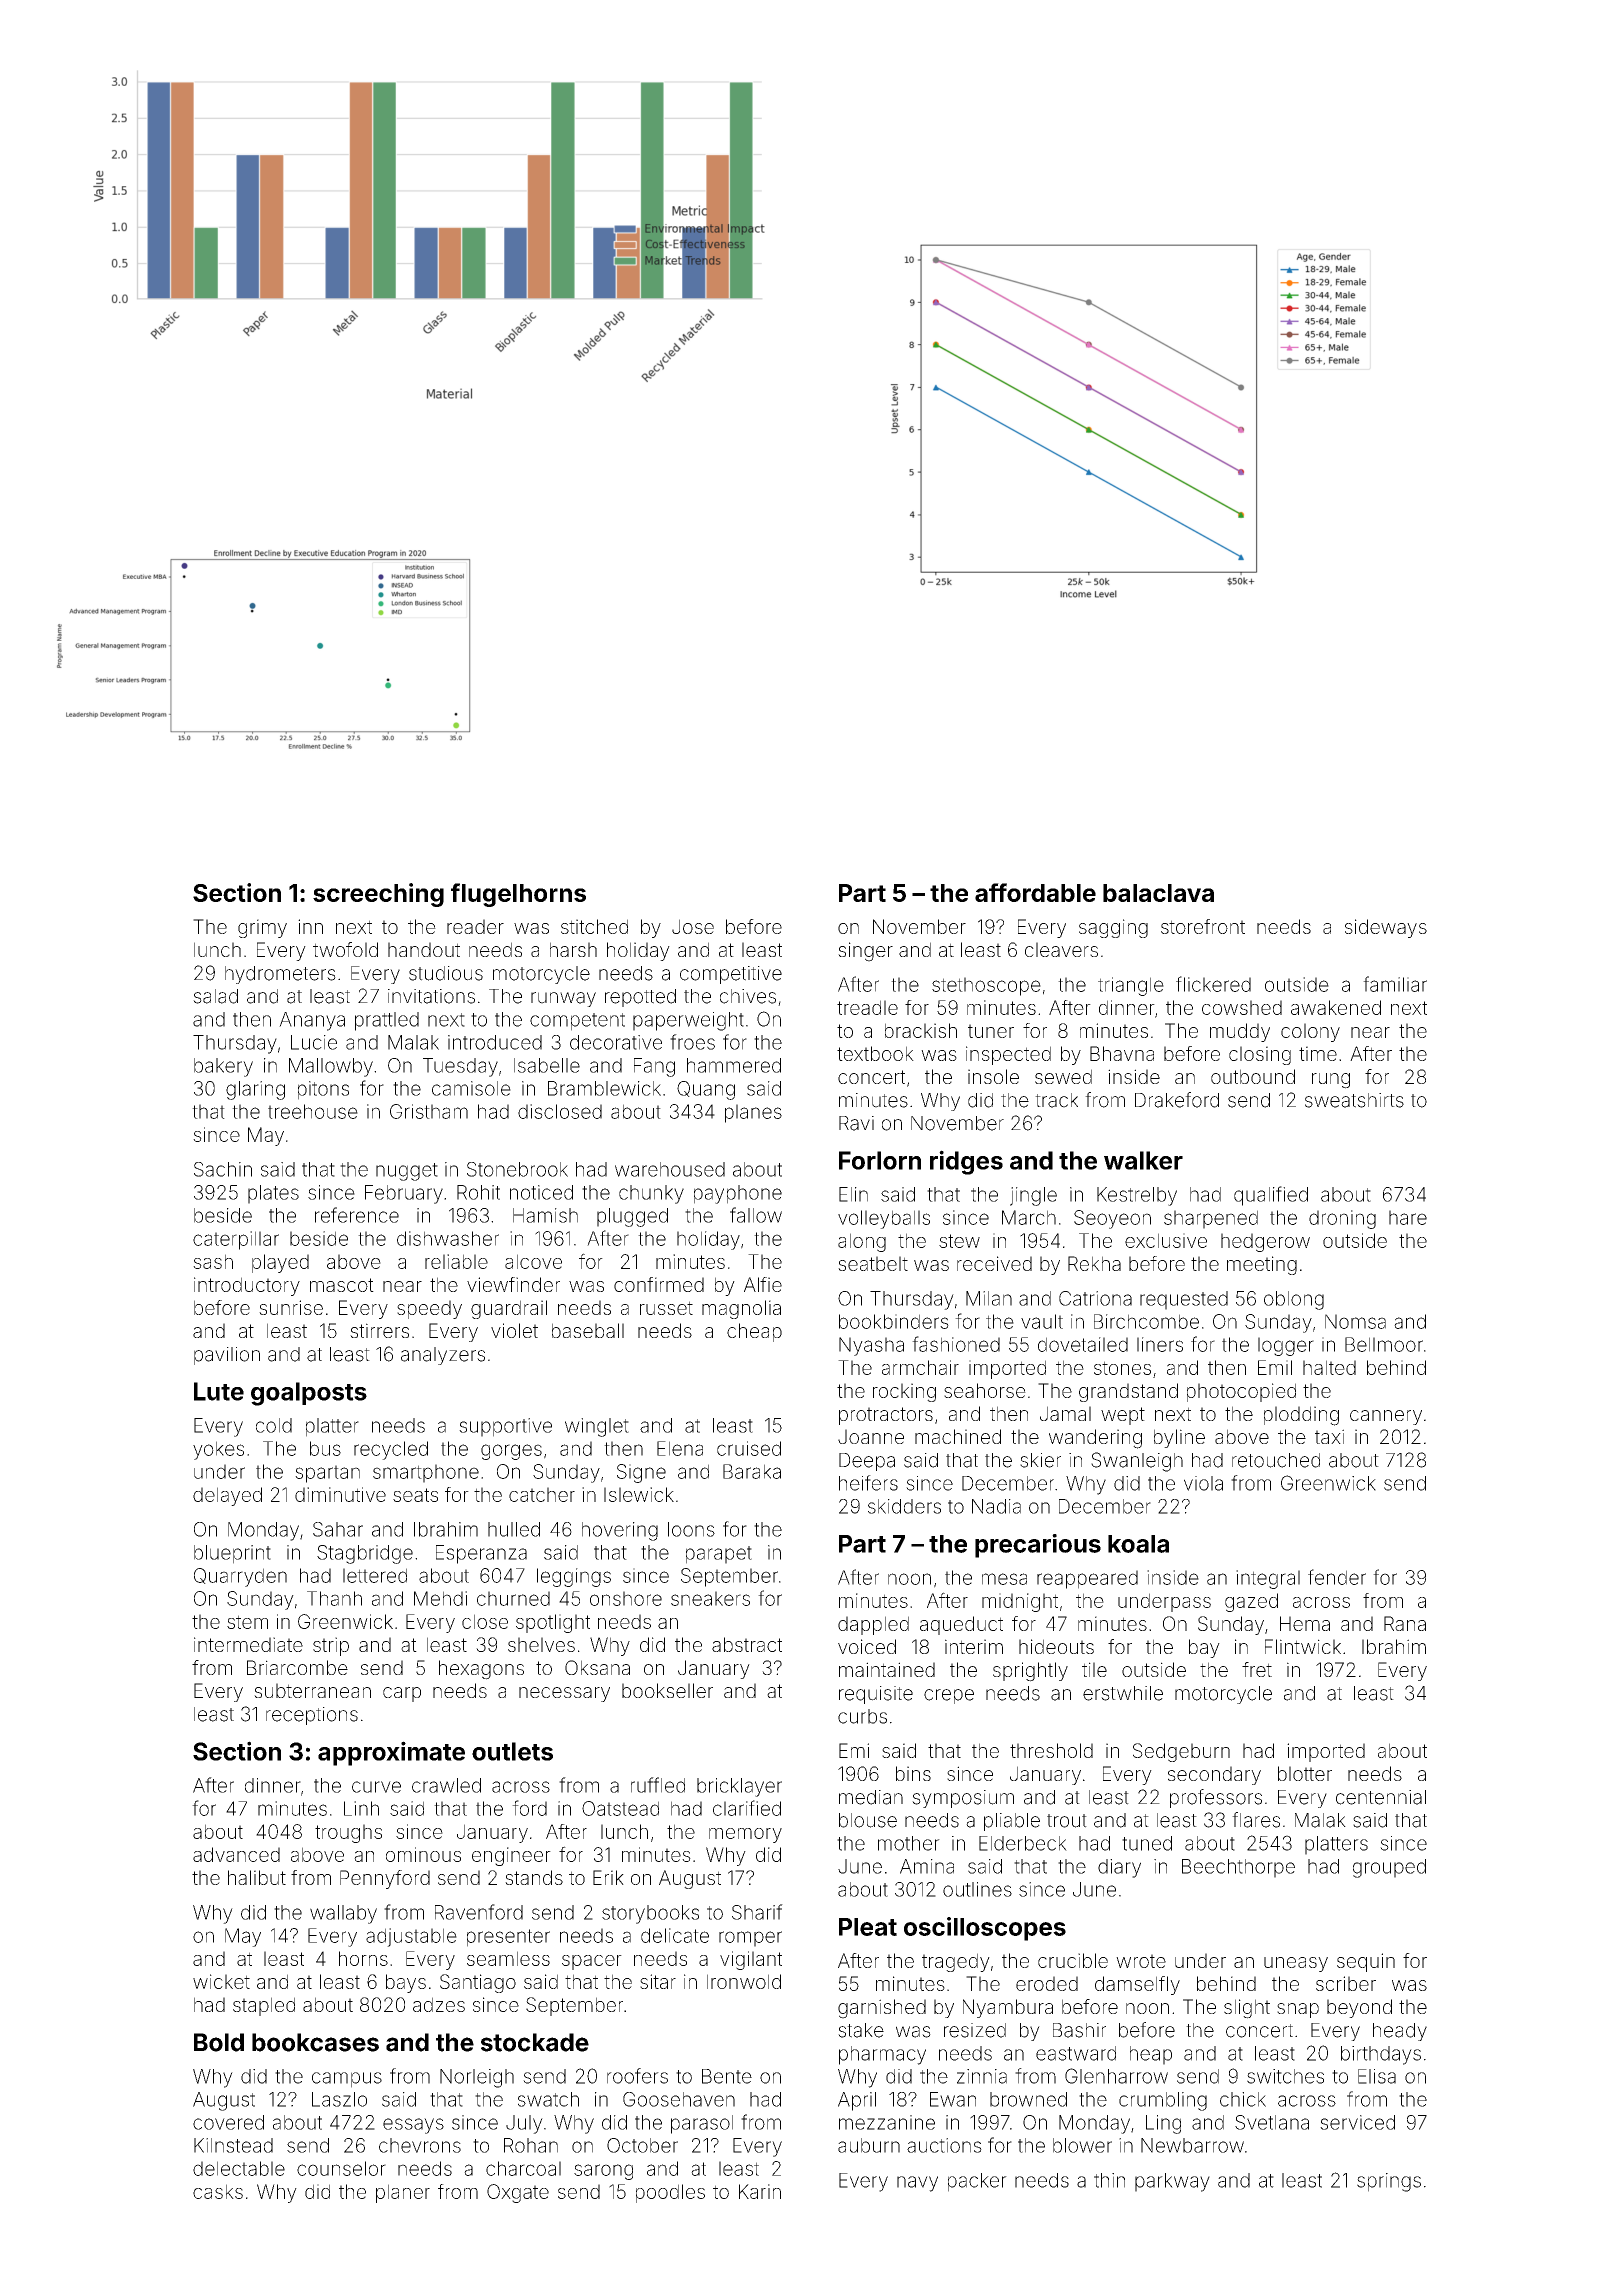 Image resolution: width=1620 pixels, height=2292 pixels. Describe the element at coordinates (1137, 1462) in the screenshot. I see `Swanleigh` at that location.
